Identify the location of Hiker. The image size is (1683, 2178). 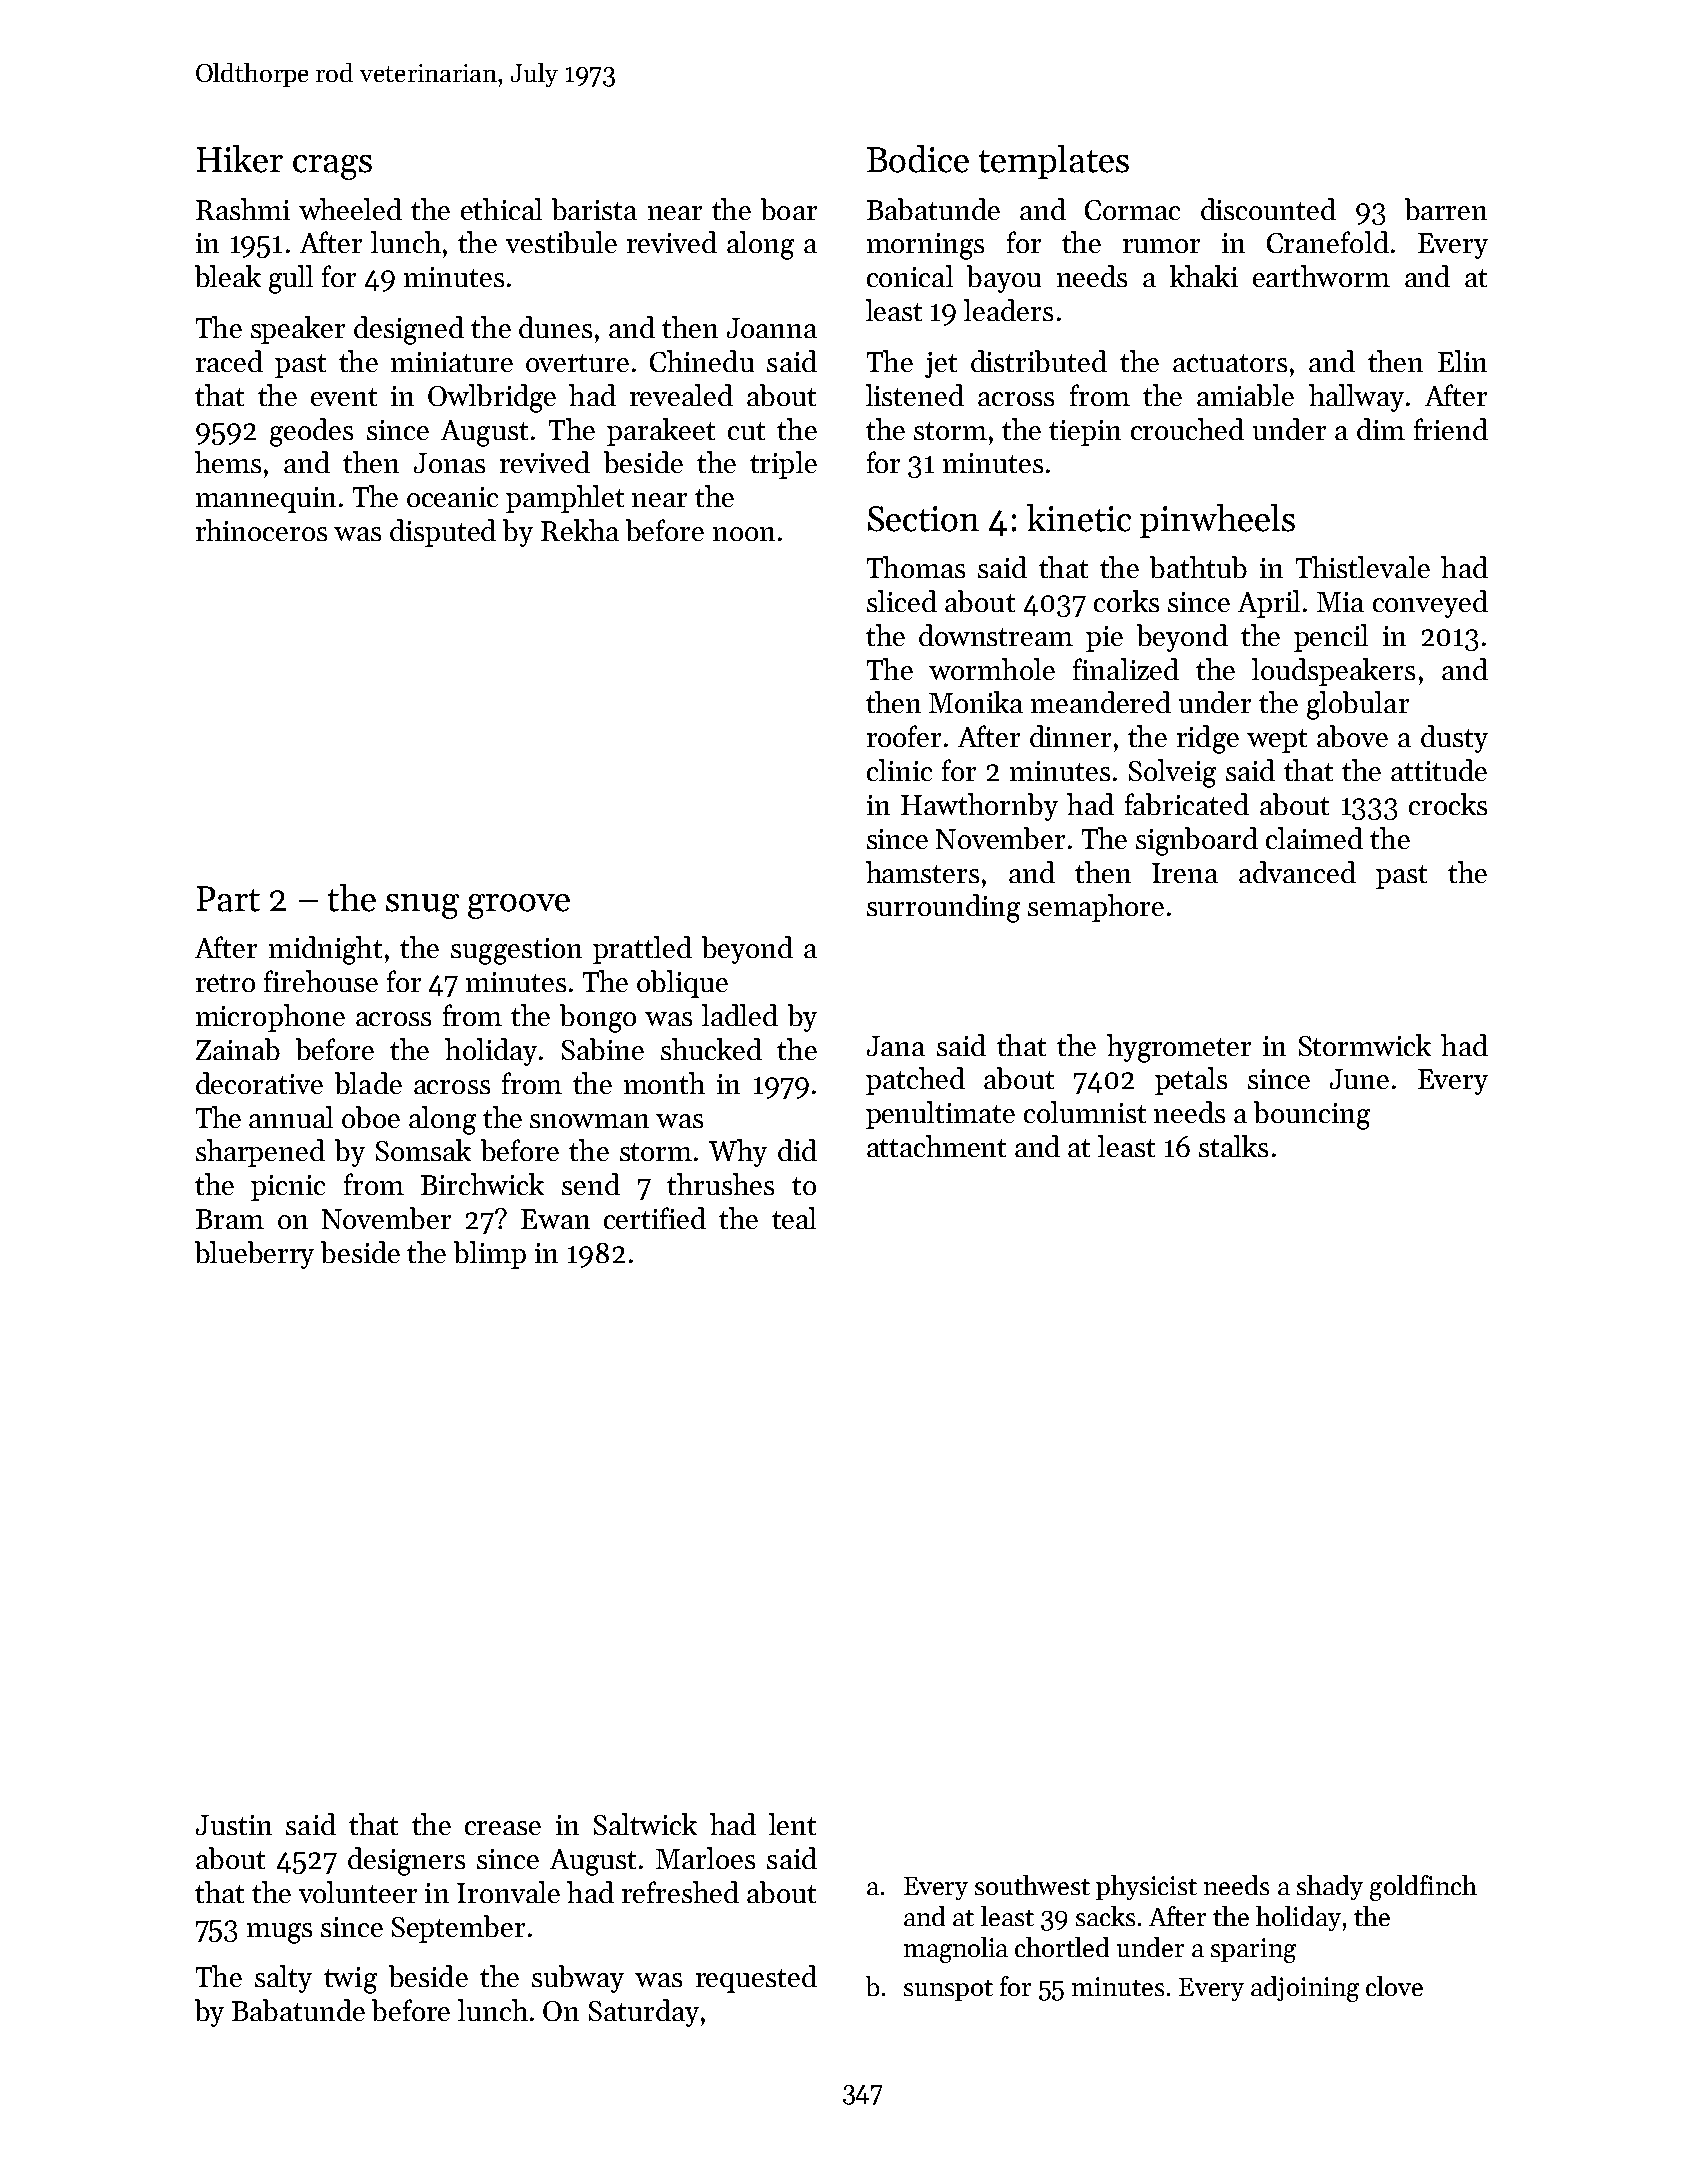
(240, 159).
